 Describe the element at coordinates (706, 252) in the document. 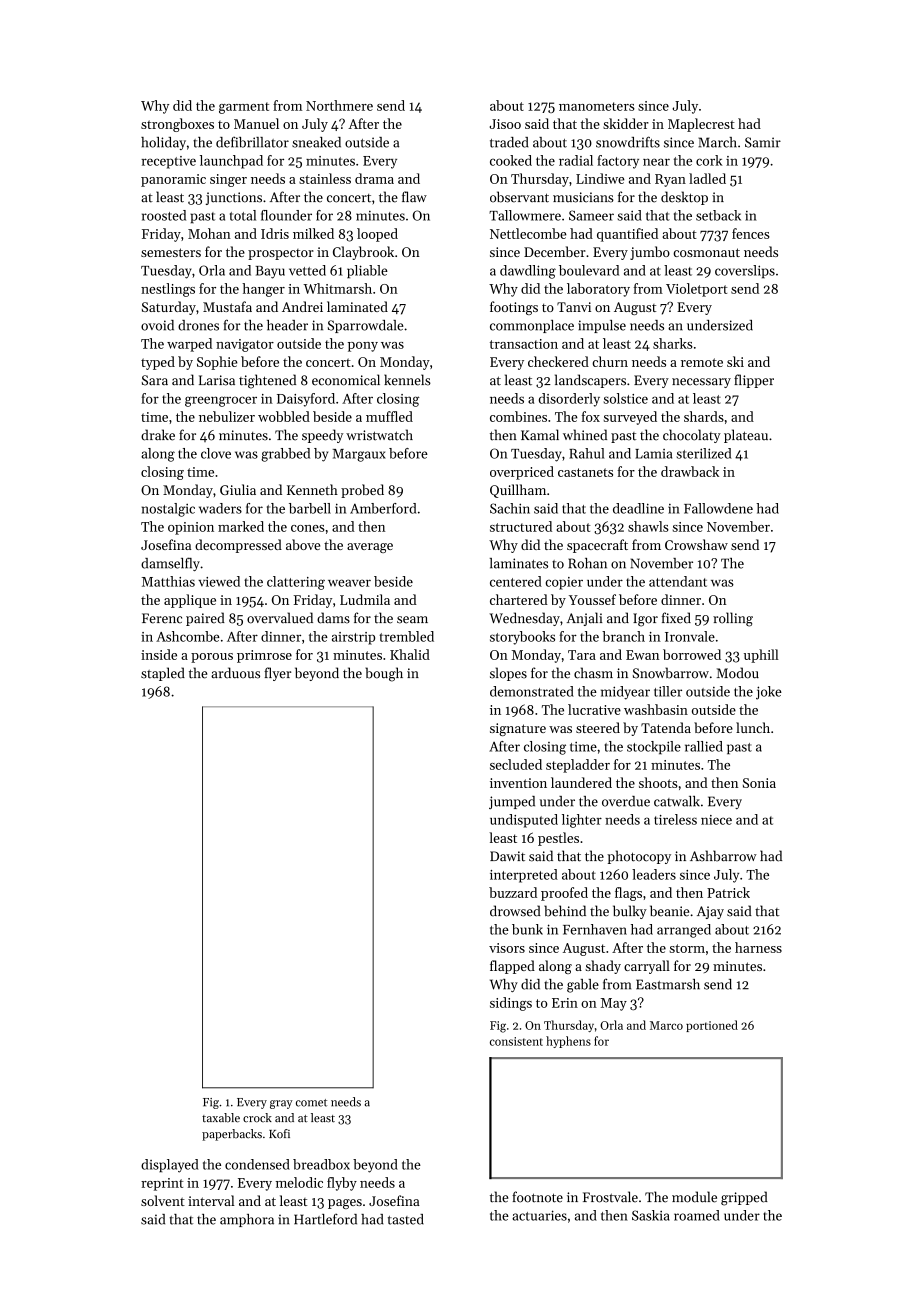

I see `cosmonaut` at that location.
